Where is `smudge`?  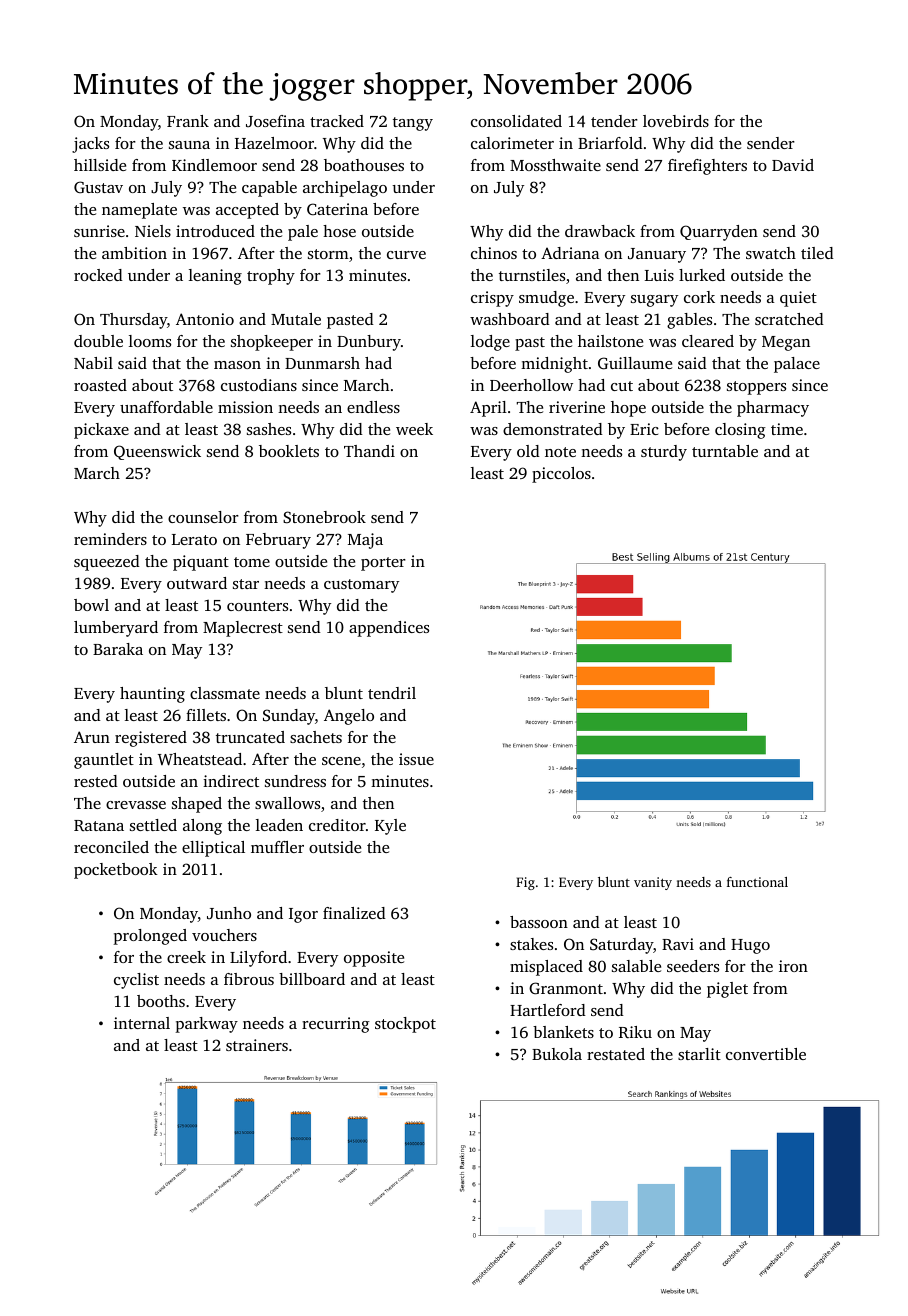
smudge is located at coordinates (546, 299).
